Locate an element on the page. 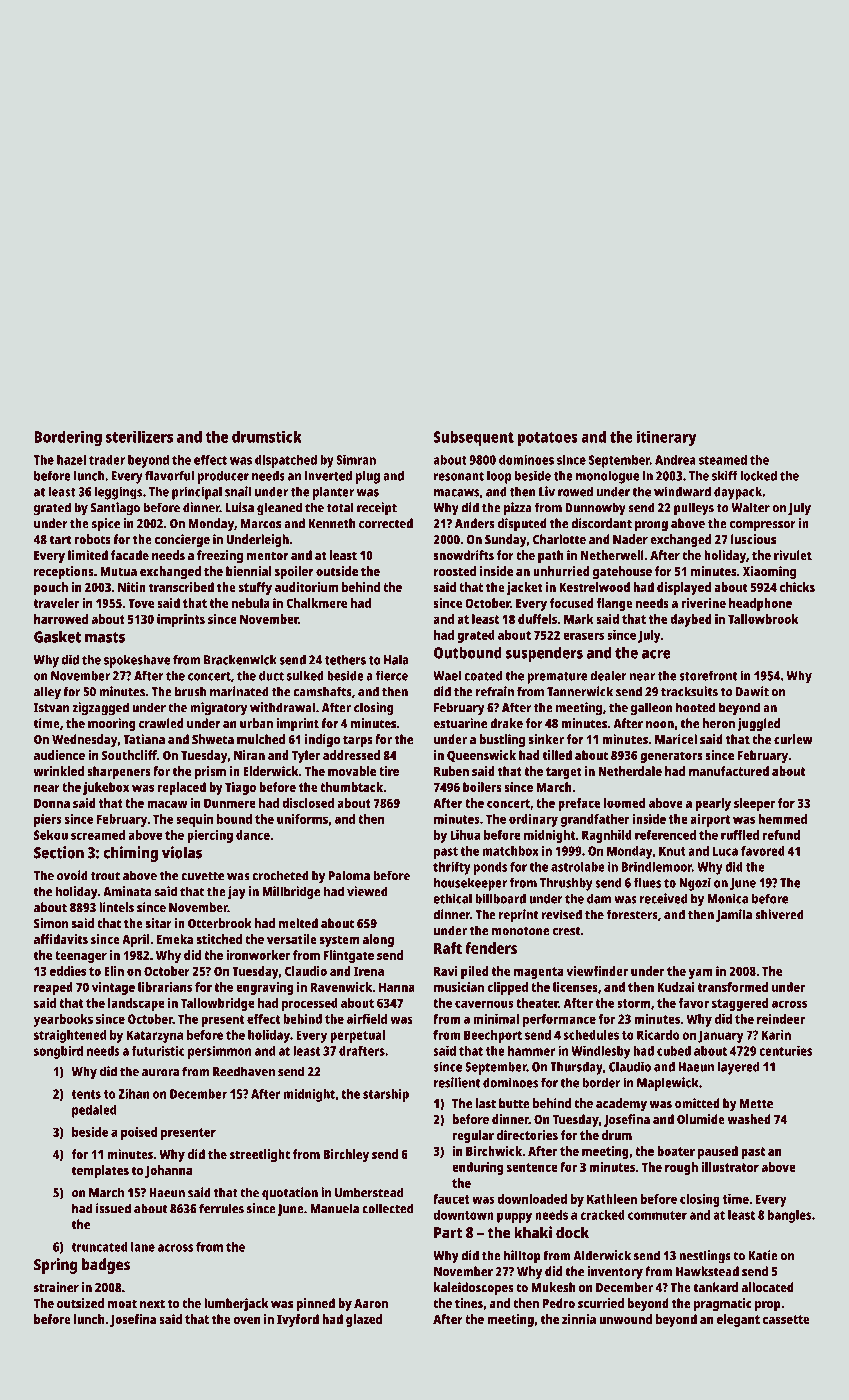 The height and width of the image is (1400, 849). Kathleen is located at coordinates (612, 1199).
